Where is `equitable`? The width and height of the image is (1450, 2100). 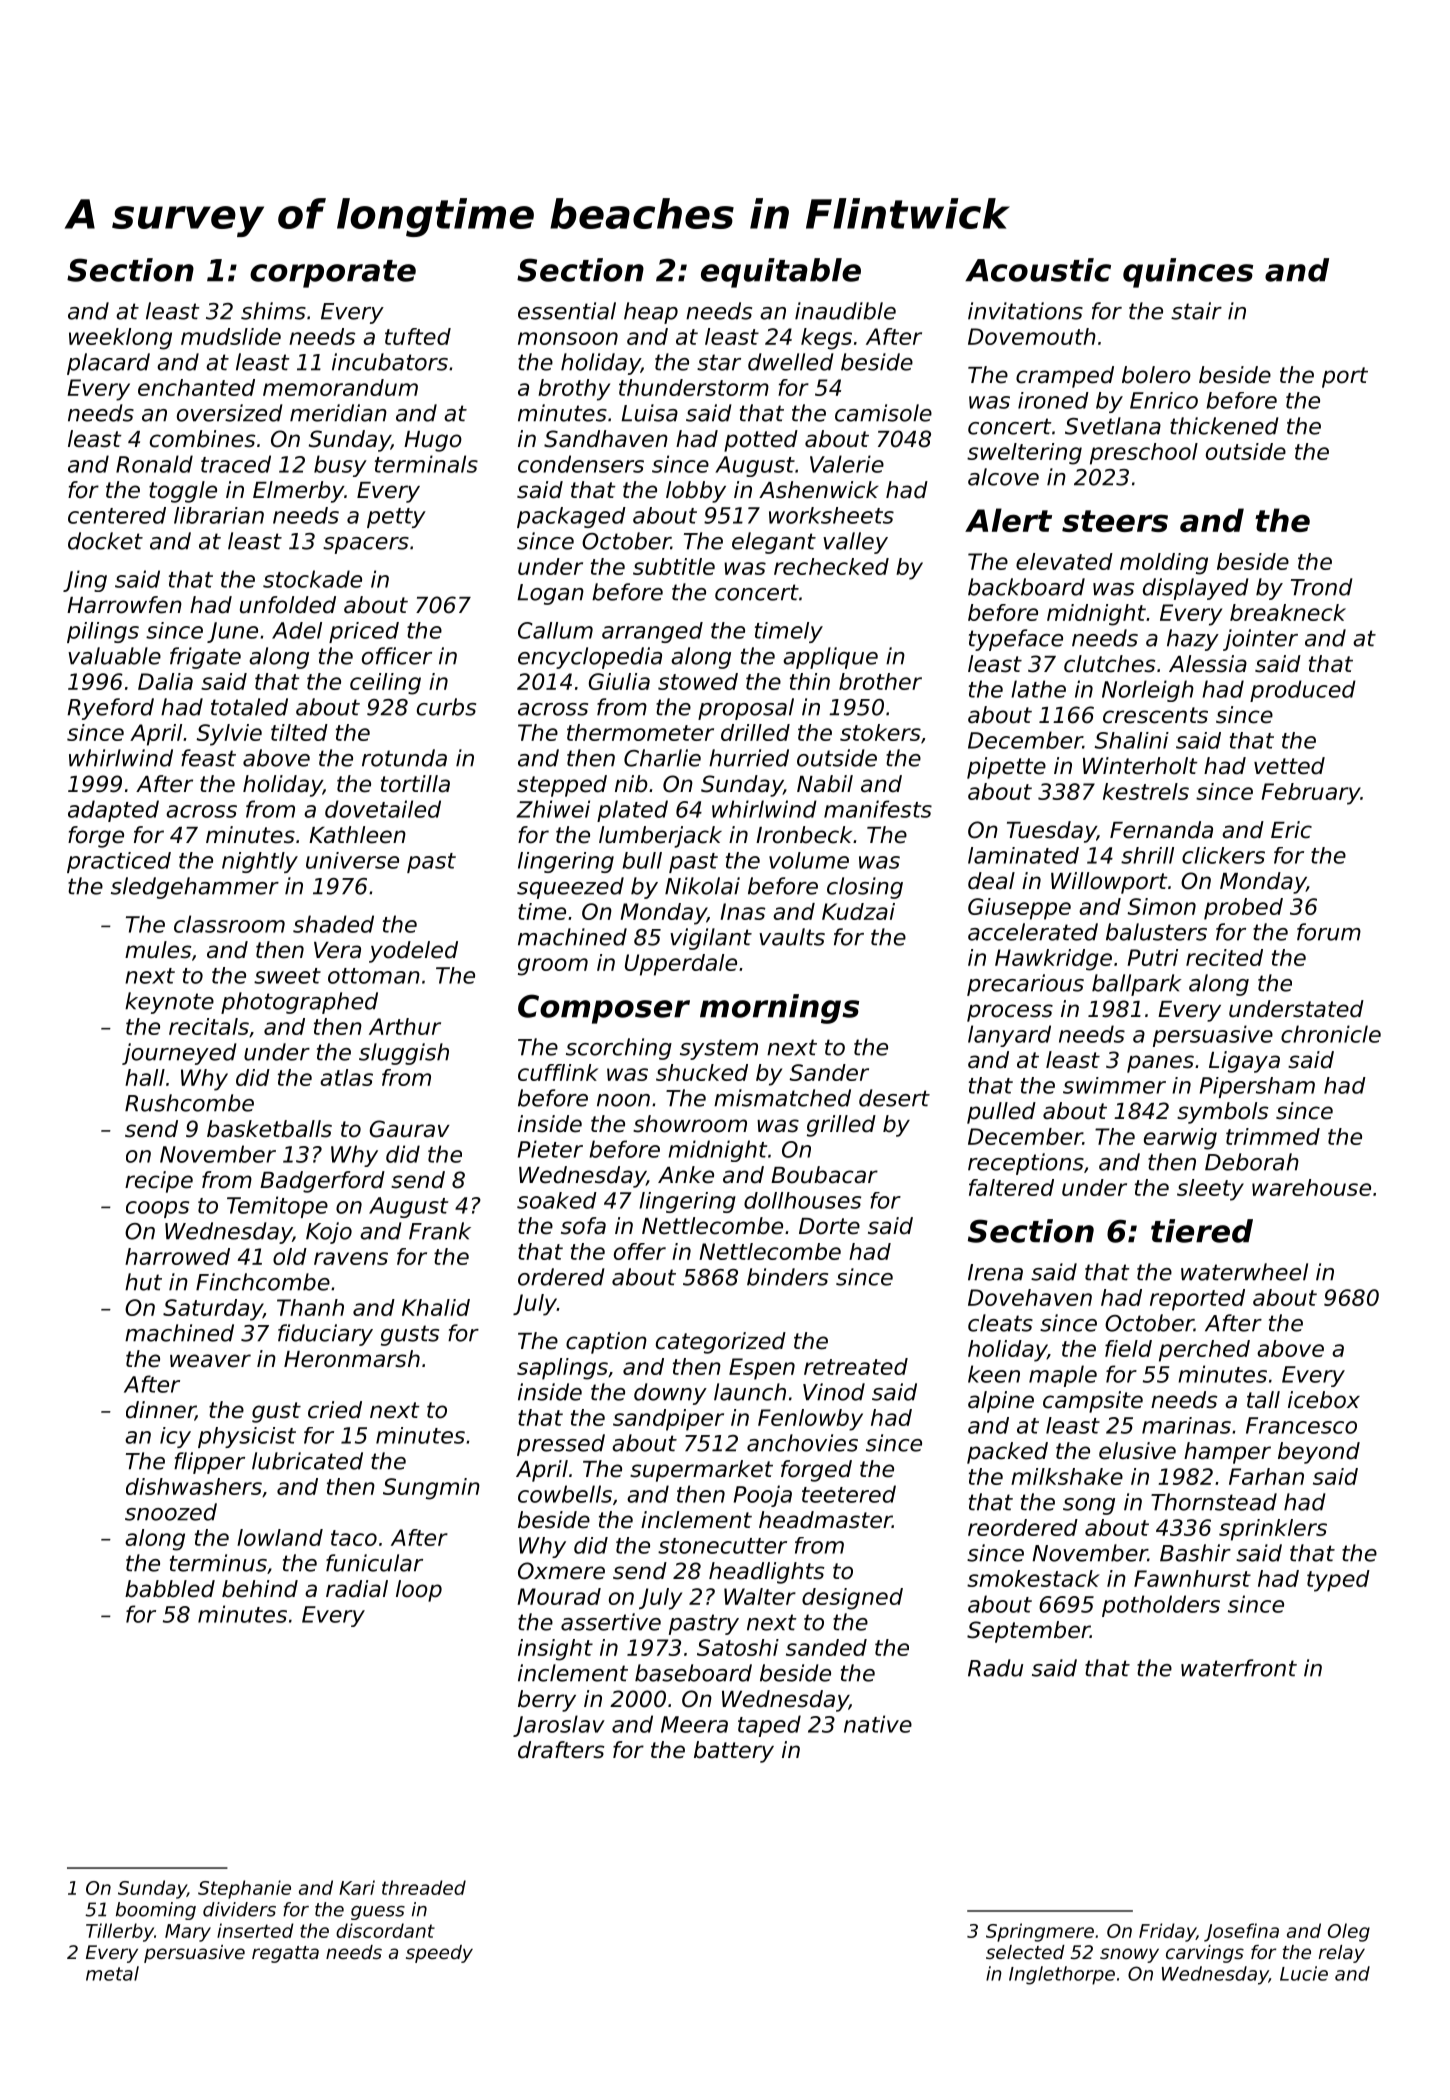 equitable is located at coordinates (781, 273).
